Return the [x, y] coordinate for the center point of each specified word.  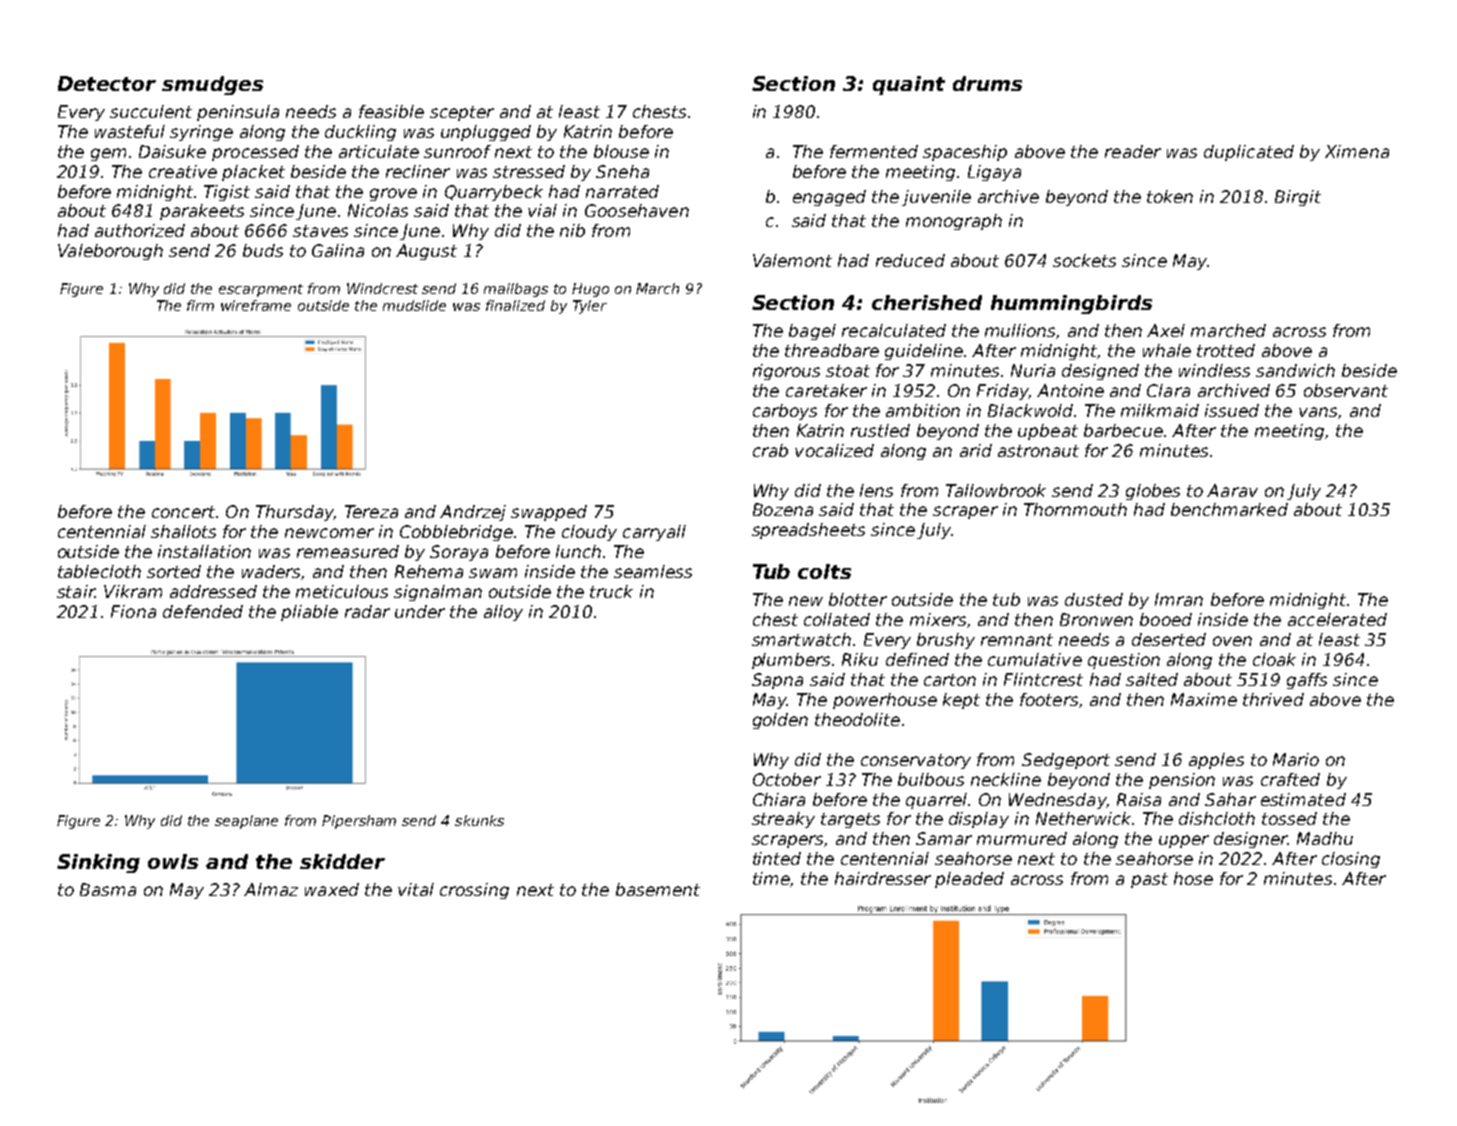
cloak [1274, 659]
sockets [1084, 260]
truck [611, 591]
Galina [338, 250]
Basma [108, 889]
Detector [107, 83]
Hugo [590, 290]
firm [200, 305]
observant [1346, 390]
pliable [309, 613]
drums [987, 83]
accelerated [1337, 619]
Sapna [777, 681]
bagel [812, 332]
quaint [909, 85]
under [420, 611]
